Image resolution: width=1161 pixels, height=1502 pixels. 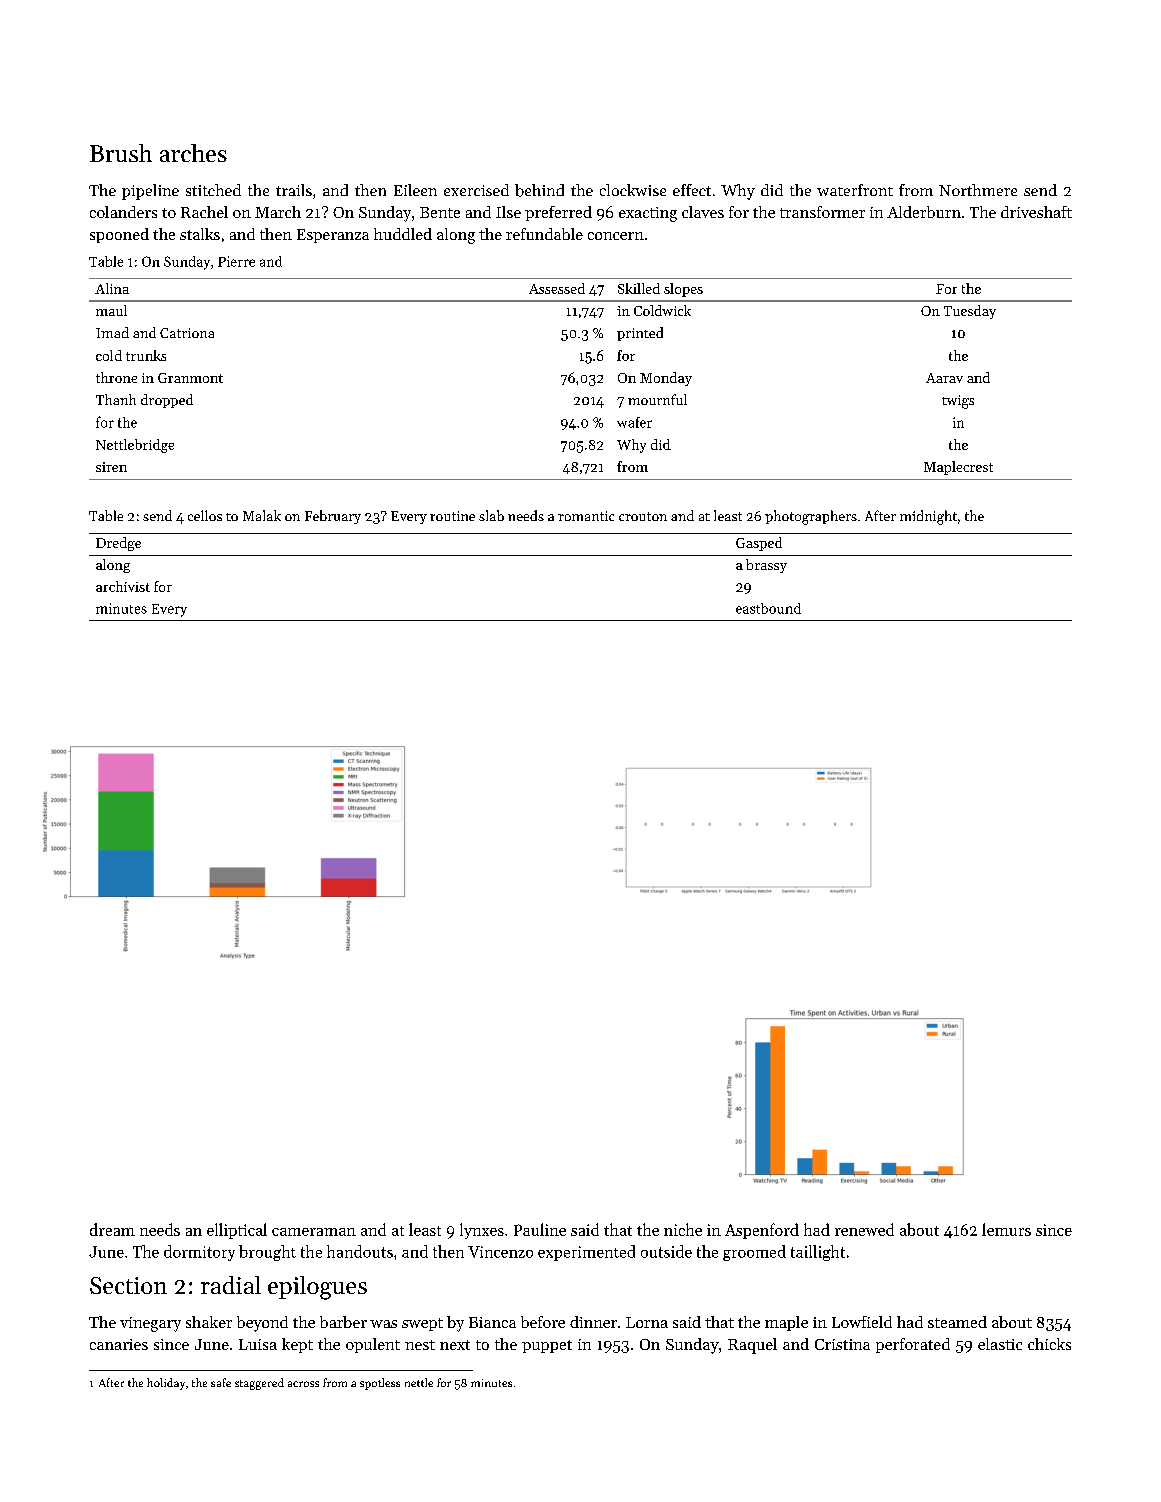 What do you see at coordinates (683, 1229) in the image?
I see `niche` at bounding box center [683, 1229].
